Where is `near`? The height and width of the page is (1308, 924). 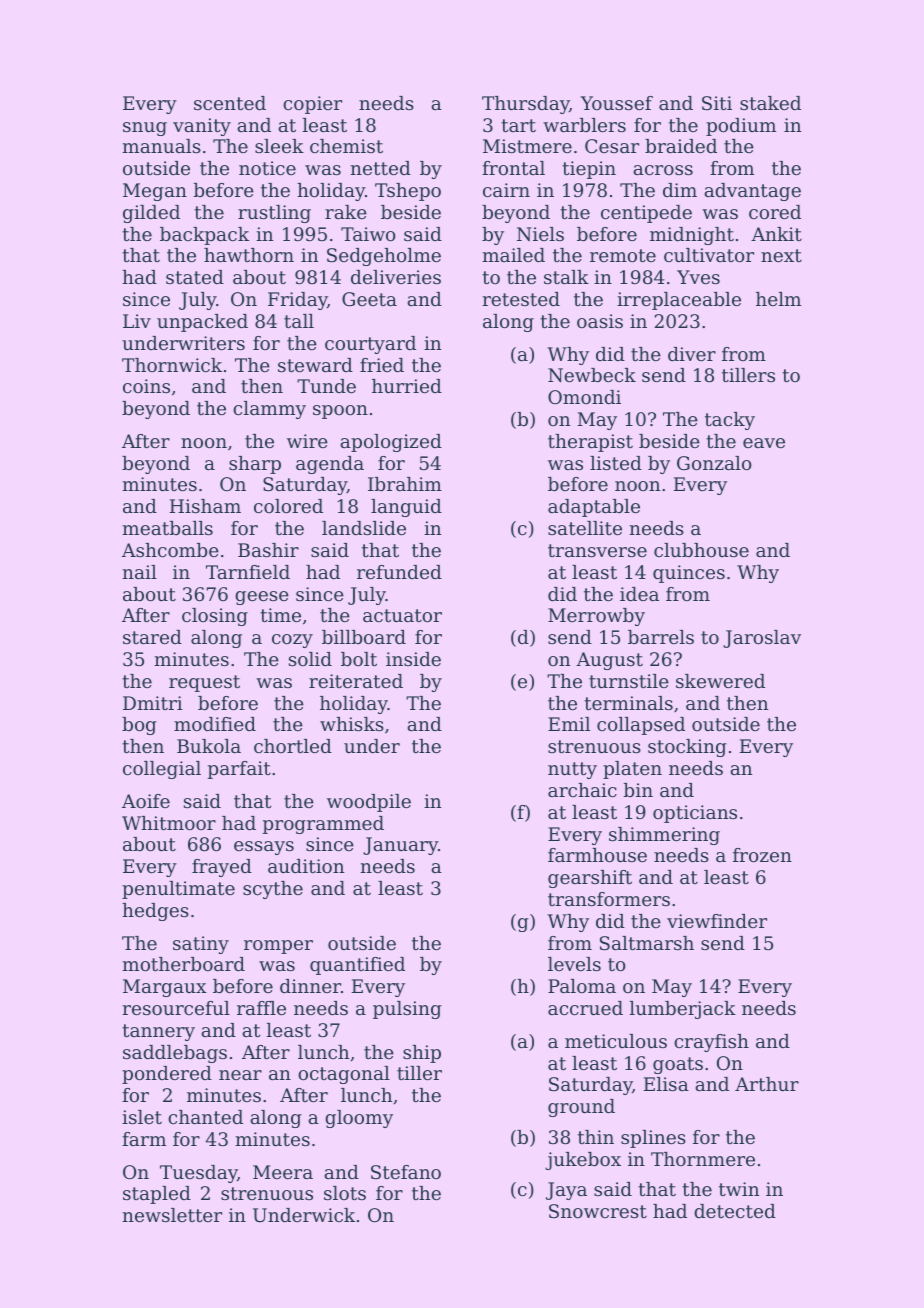
near is located at coordinates (240, 1075).
